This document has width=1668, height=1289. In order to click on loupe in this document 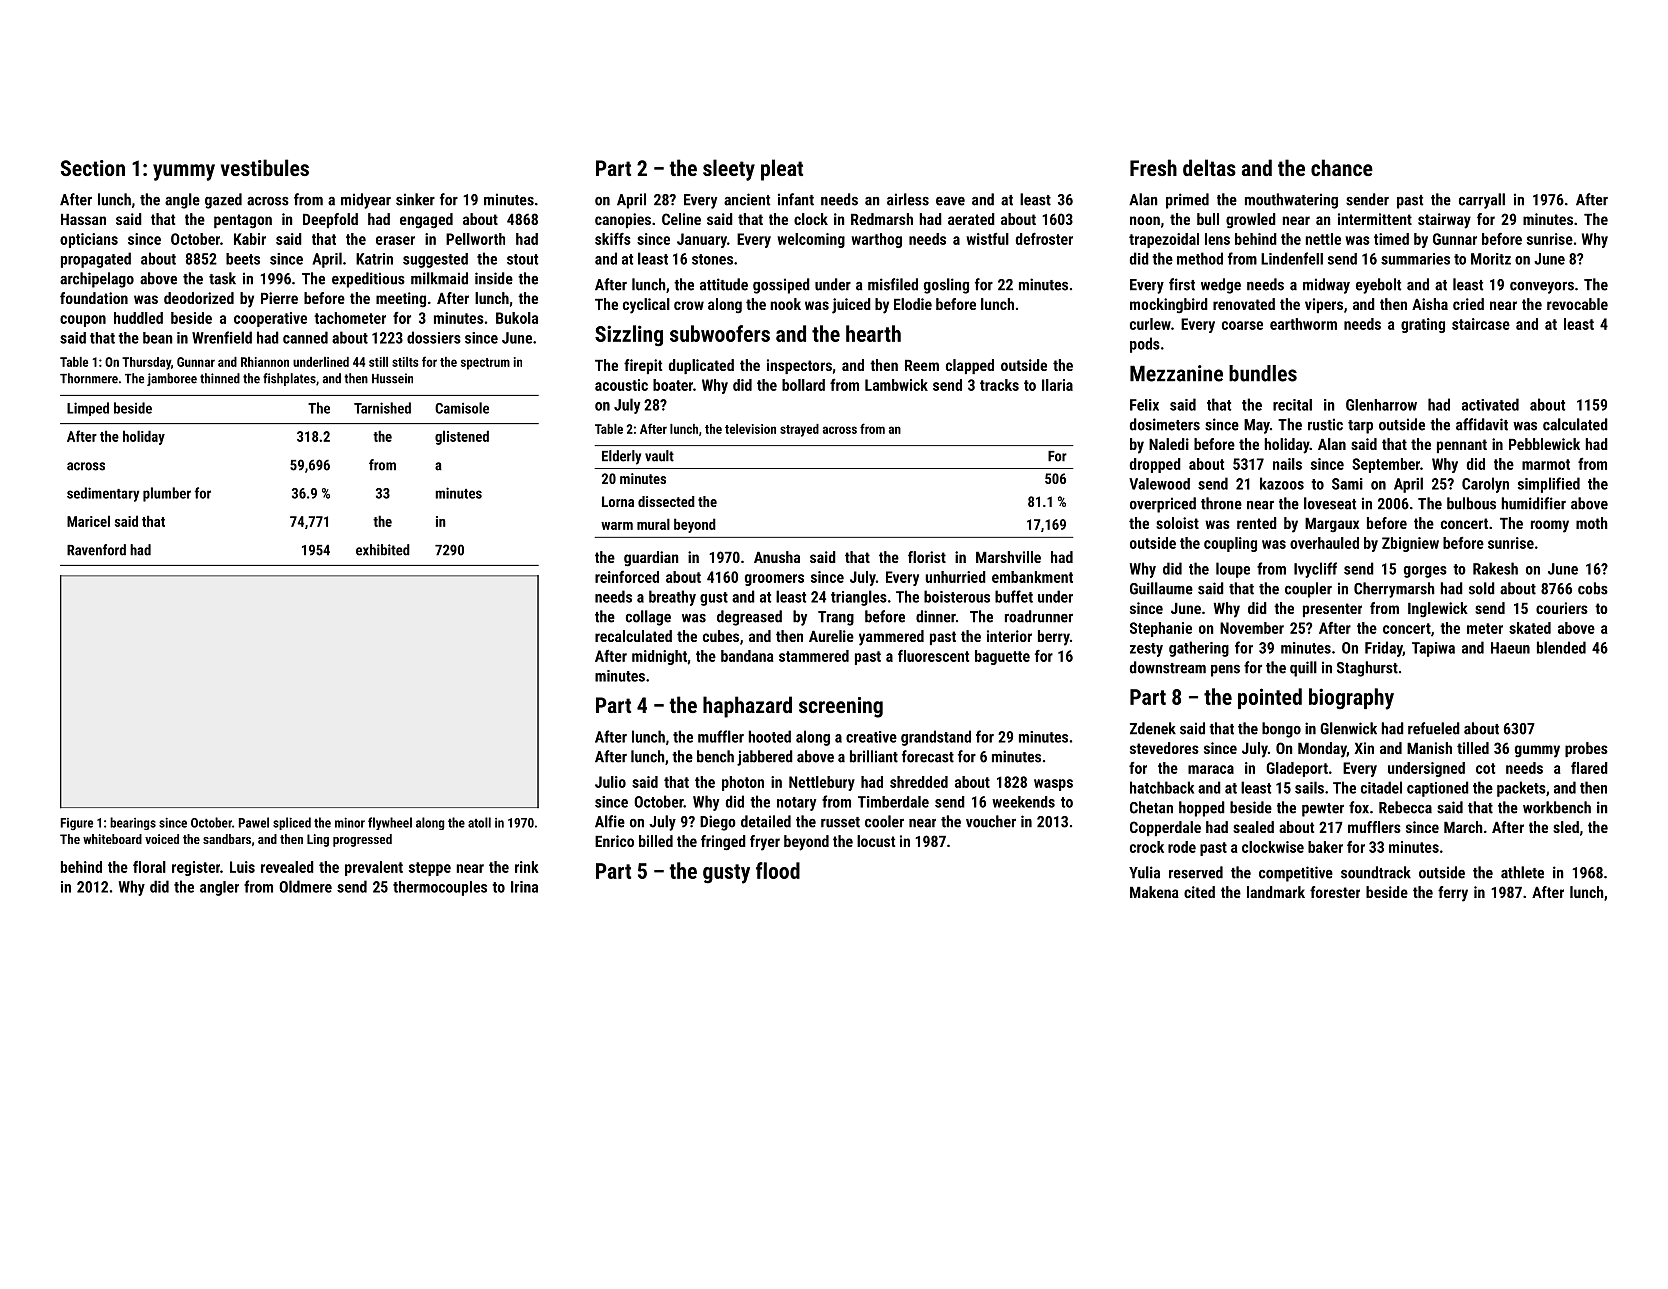, I will do `click(1233, 570)`.
